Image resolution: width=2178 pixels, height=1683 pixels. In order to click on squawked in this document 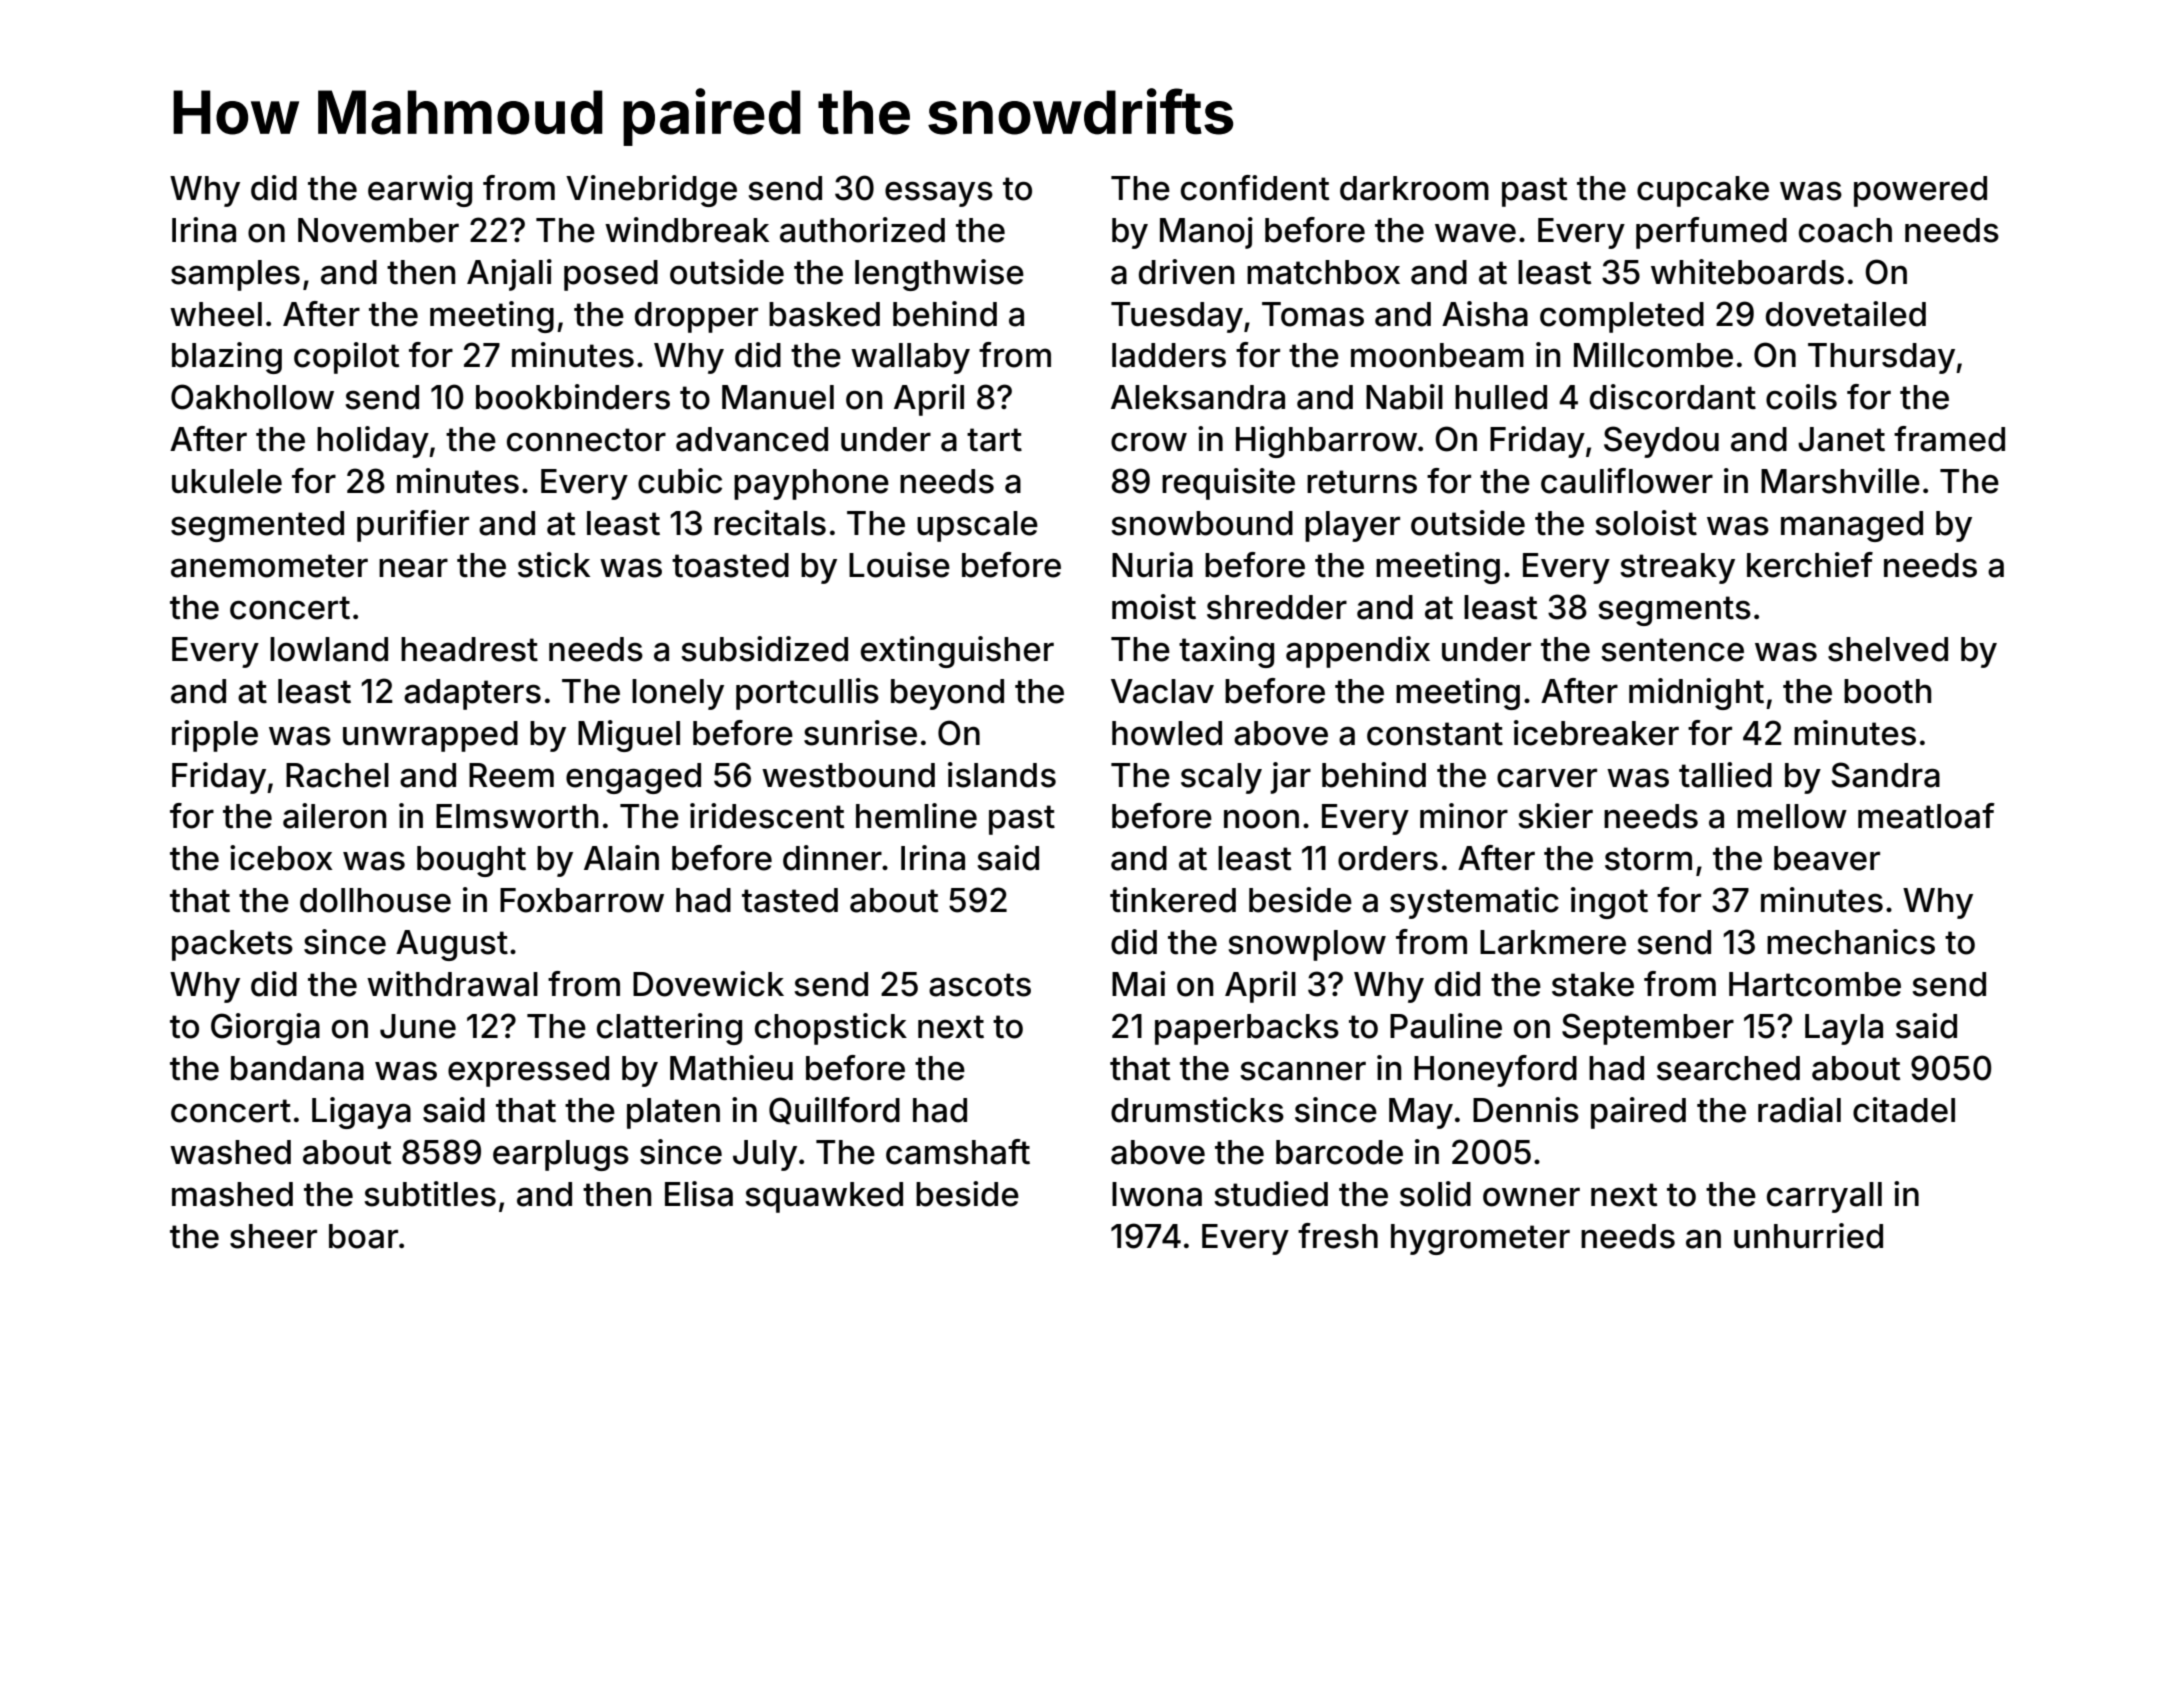, I will do `click(824, 1197)`.
